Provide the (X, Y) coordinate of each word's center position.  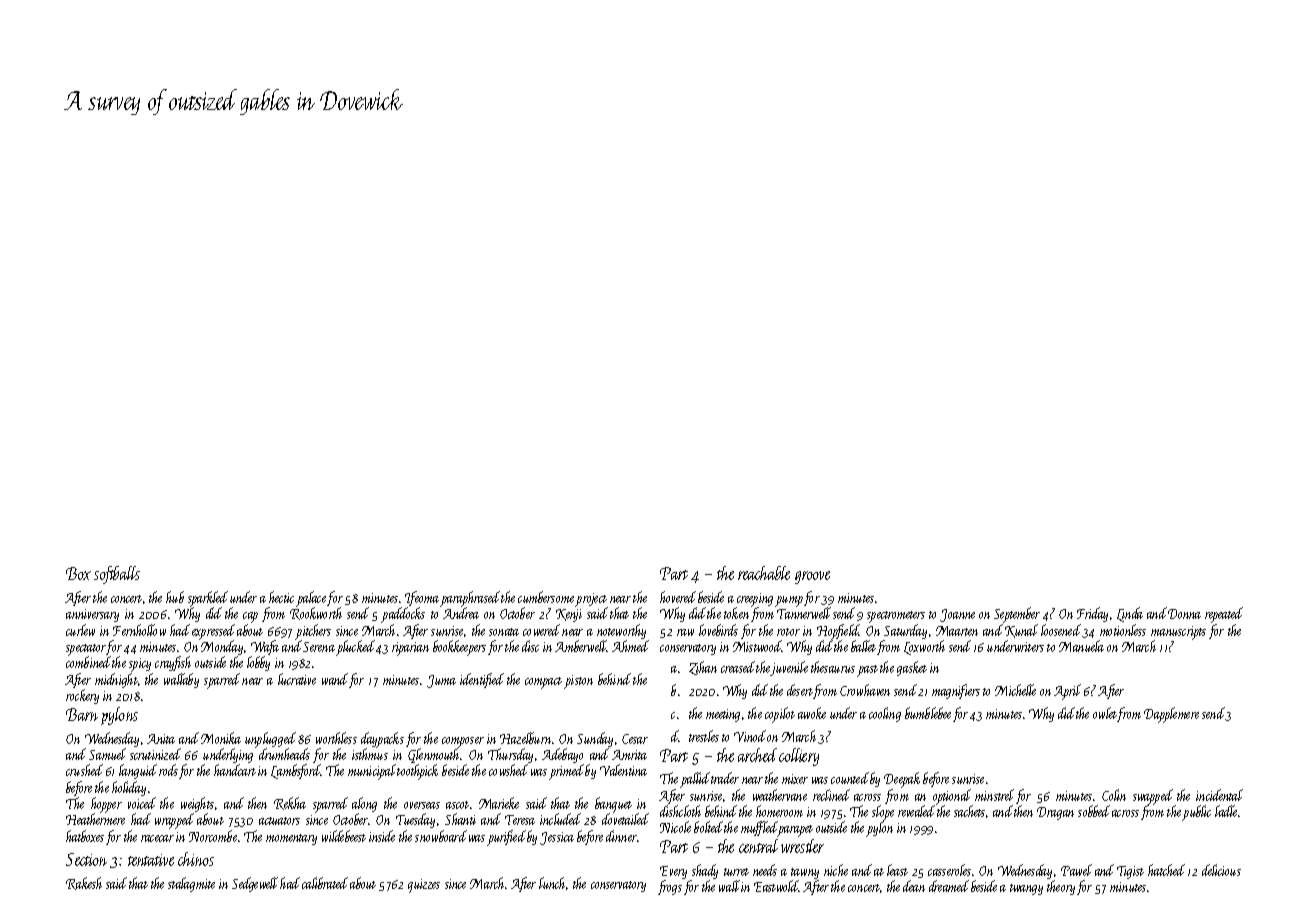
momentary (291, 839)
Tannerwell (803, 613)
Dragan (1055, 813)
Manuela (1081, 646)
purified (506, 838)
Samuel (107, 754)
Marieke (499, 803)
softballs (117, 575)
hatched (1166, 870)
